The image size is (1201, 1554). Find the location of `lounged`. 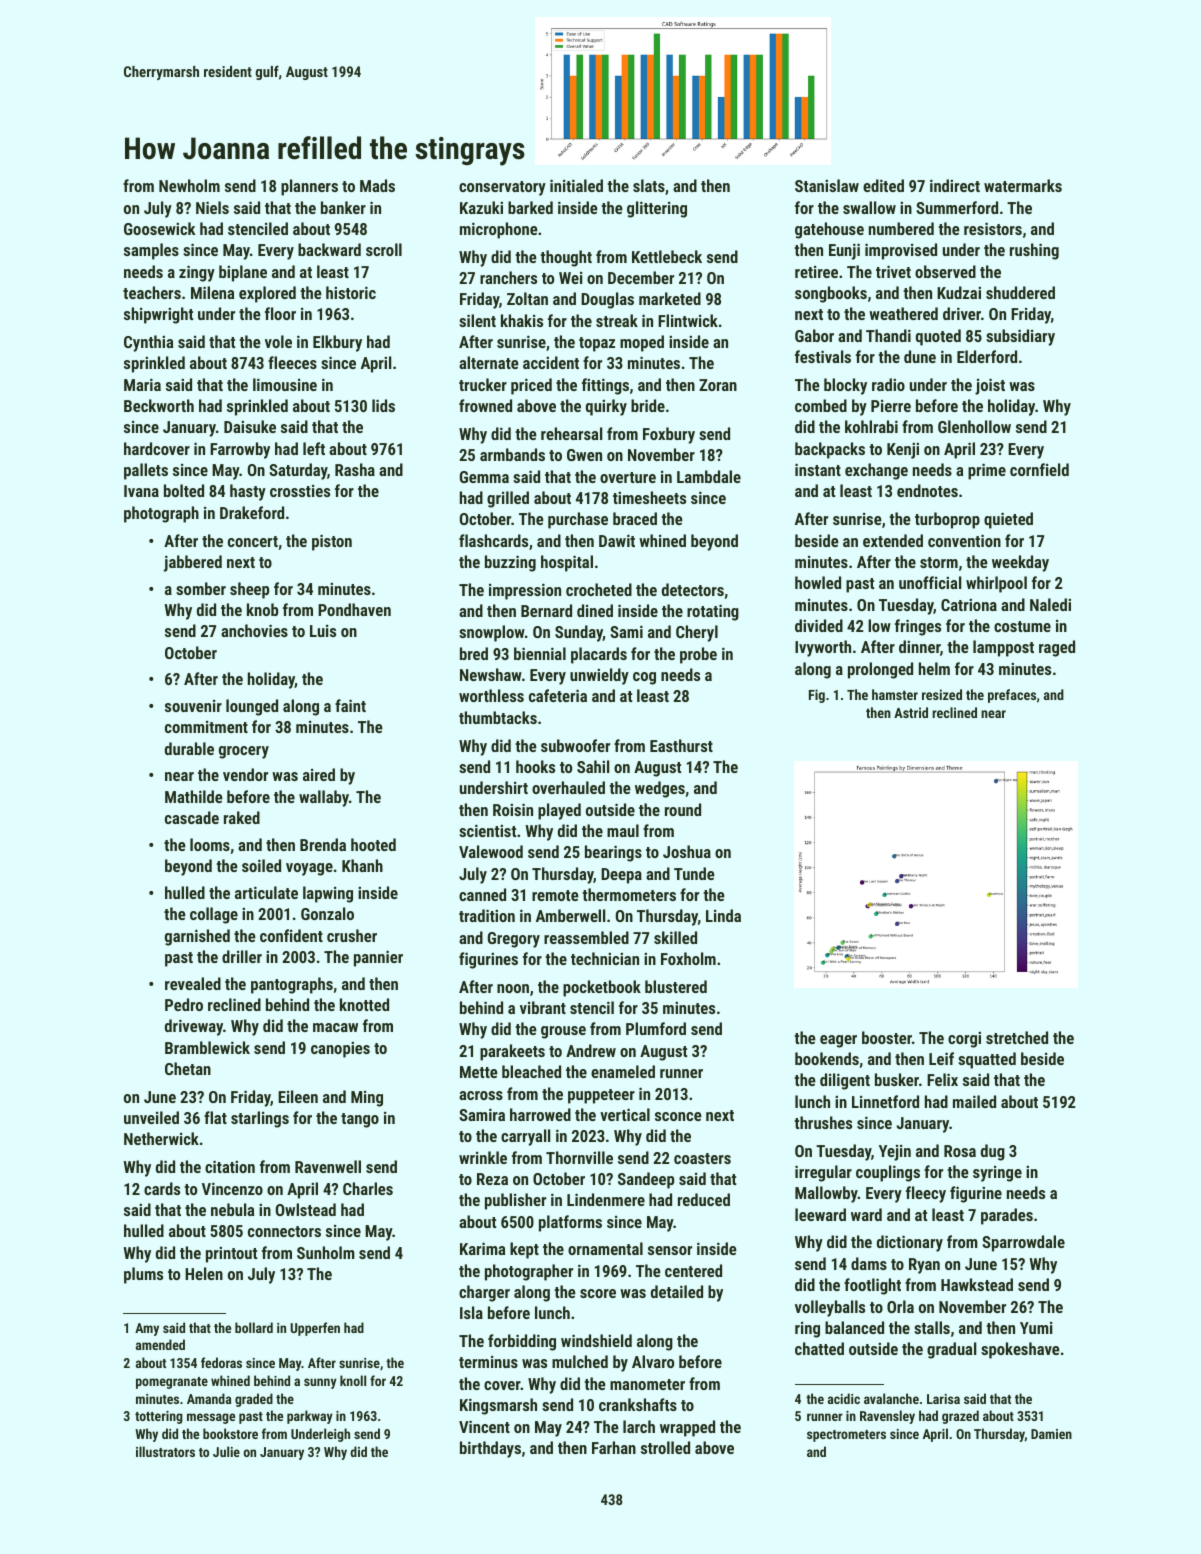

lounged is located at coordinates (252, 707).
